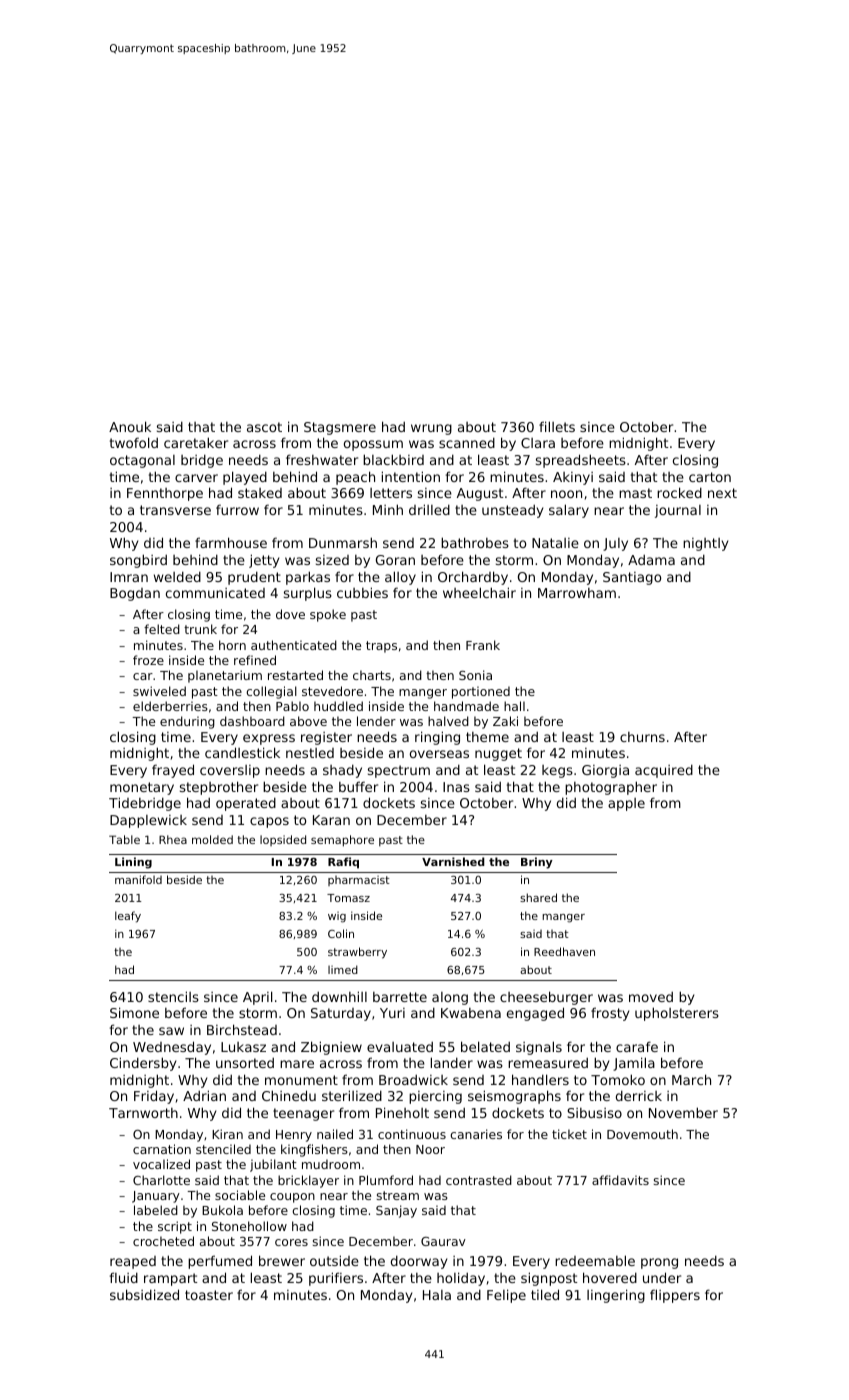 This image has height=1400, width=849. Describe the element at coordinates (632, 578) in the image. I see `Santiago` at that location.
